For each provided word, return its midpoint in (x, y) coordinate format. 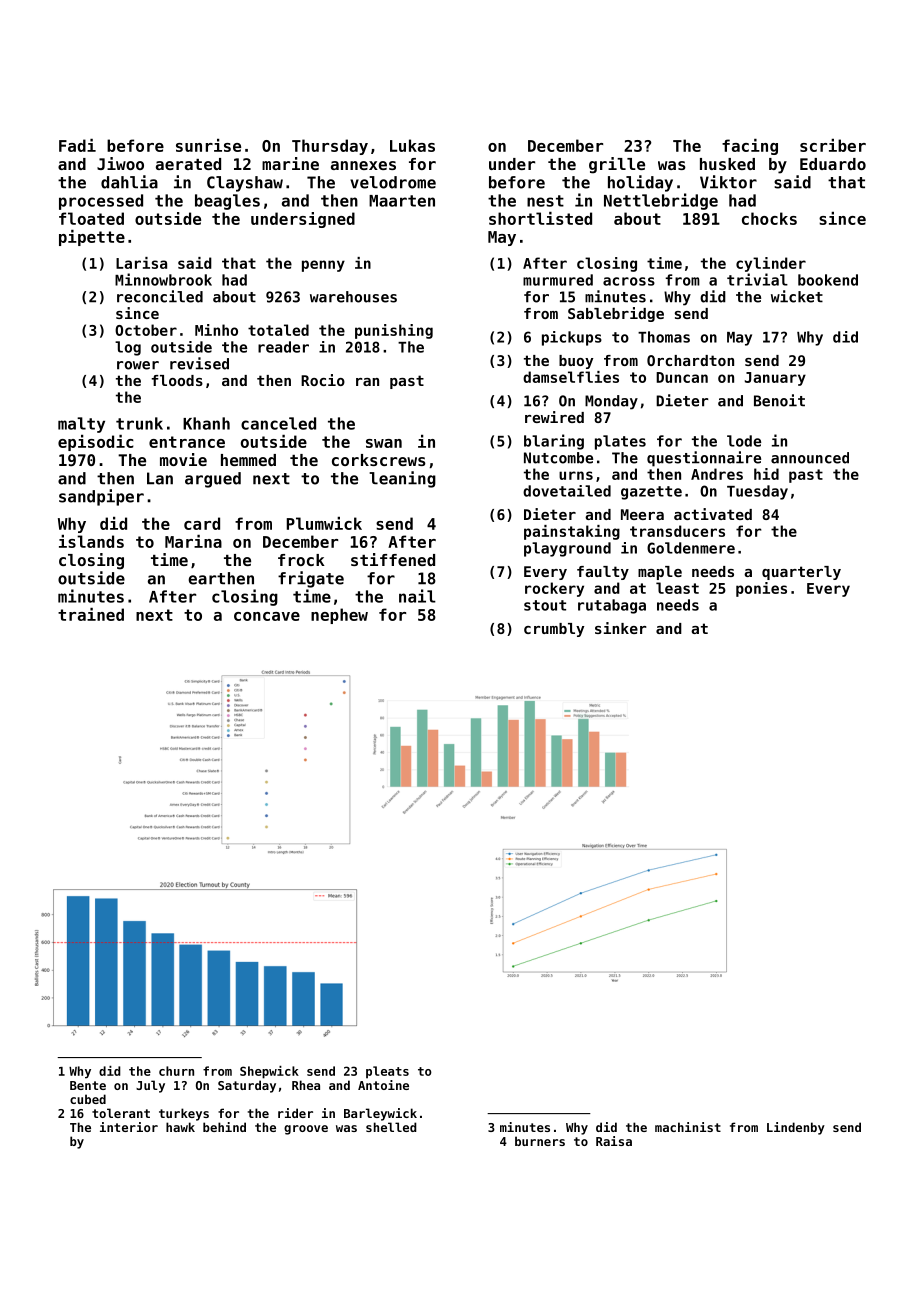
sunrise (208, 145)
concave (267, 616)
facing (750, 147)
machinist (688, 1127)
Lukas (412, 145)
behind (224, 1127)
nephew (339, 616)
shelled (391, 1127)
